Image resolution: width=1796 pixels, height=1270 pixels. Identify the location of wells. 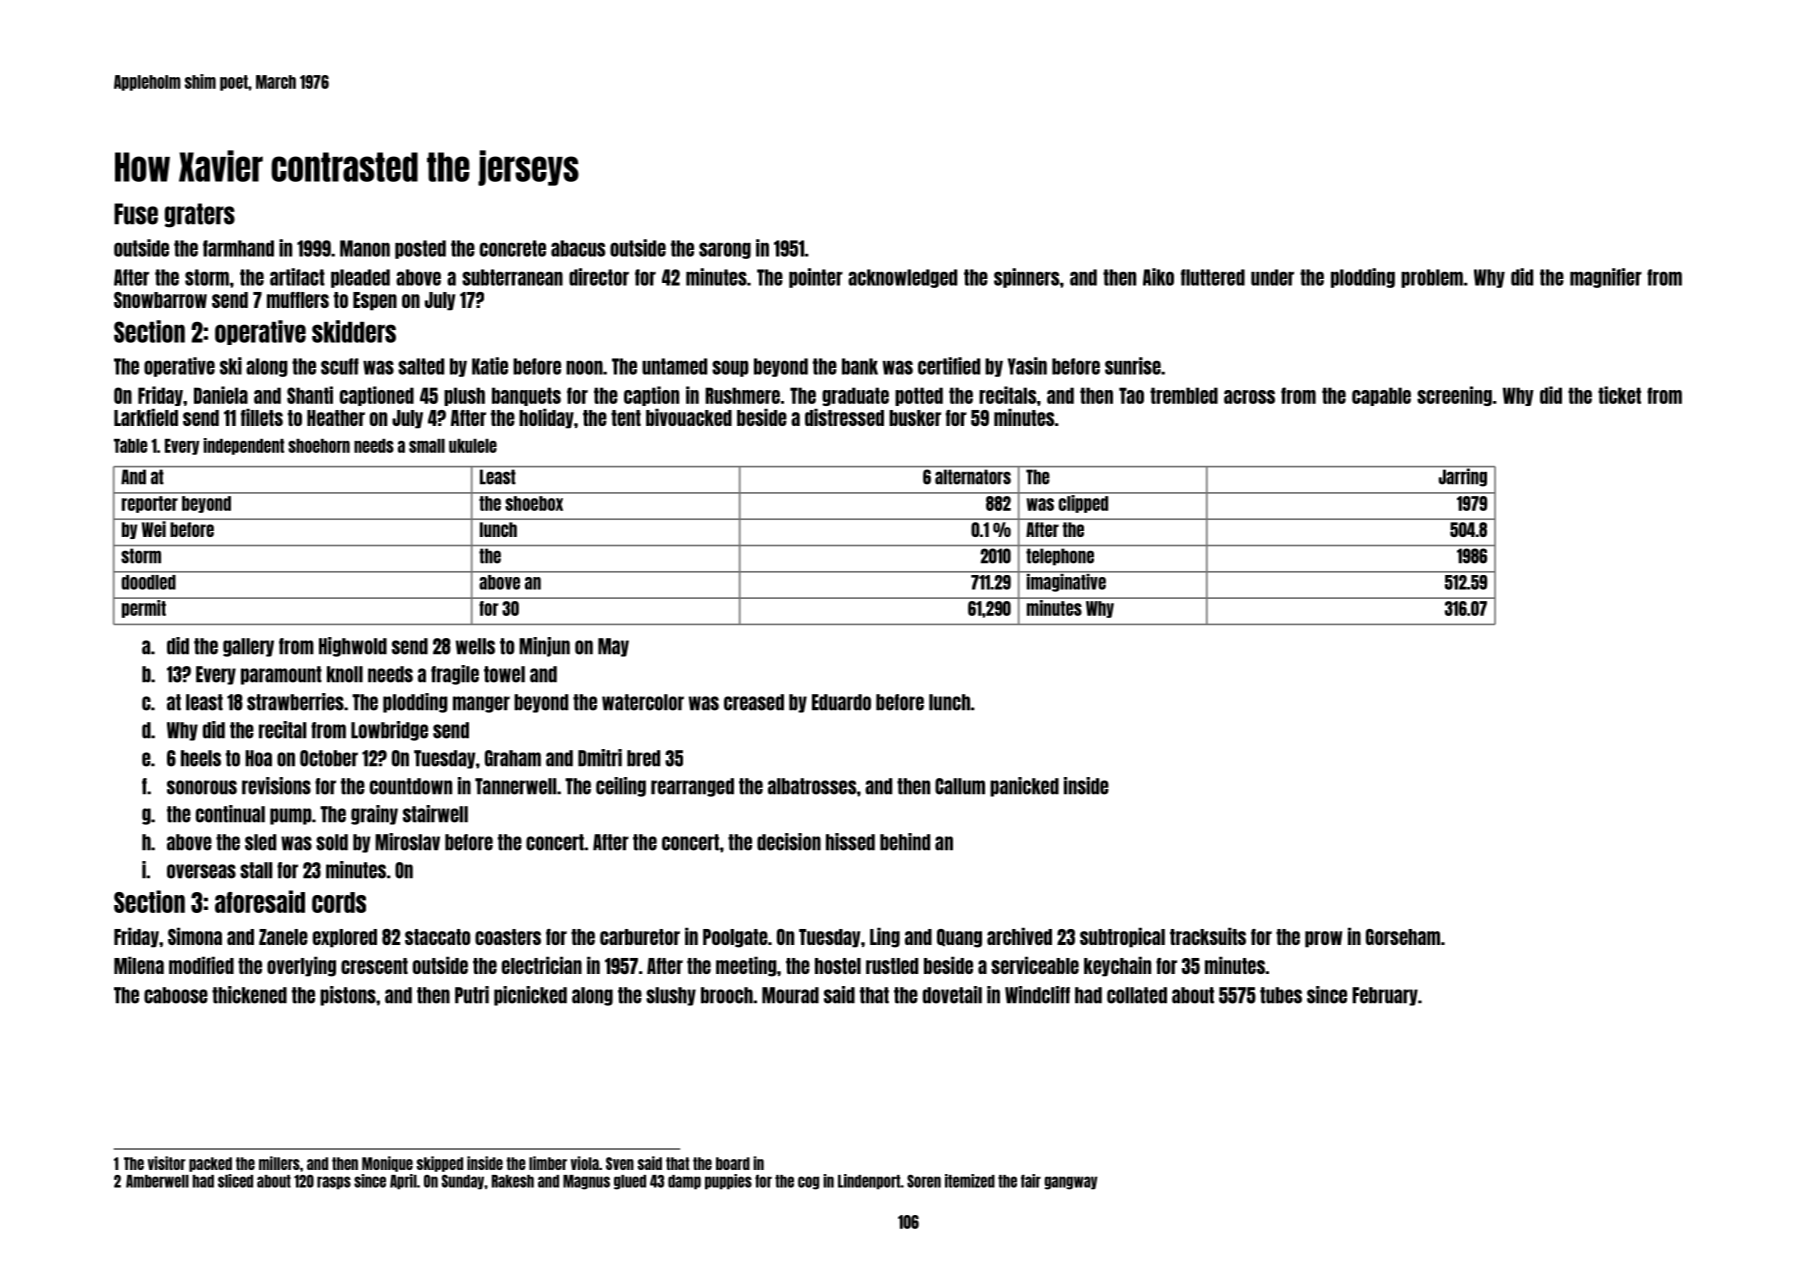
(475, 646).
